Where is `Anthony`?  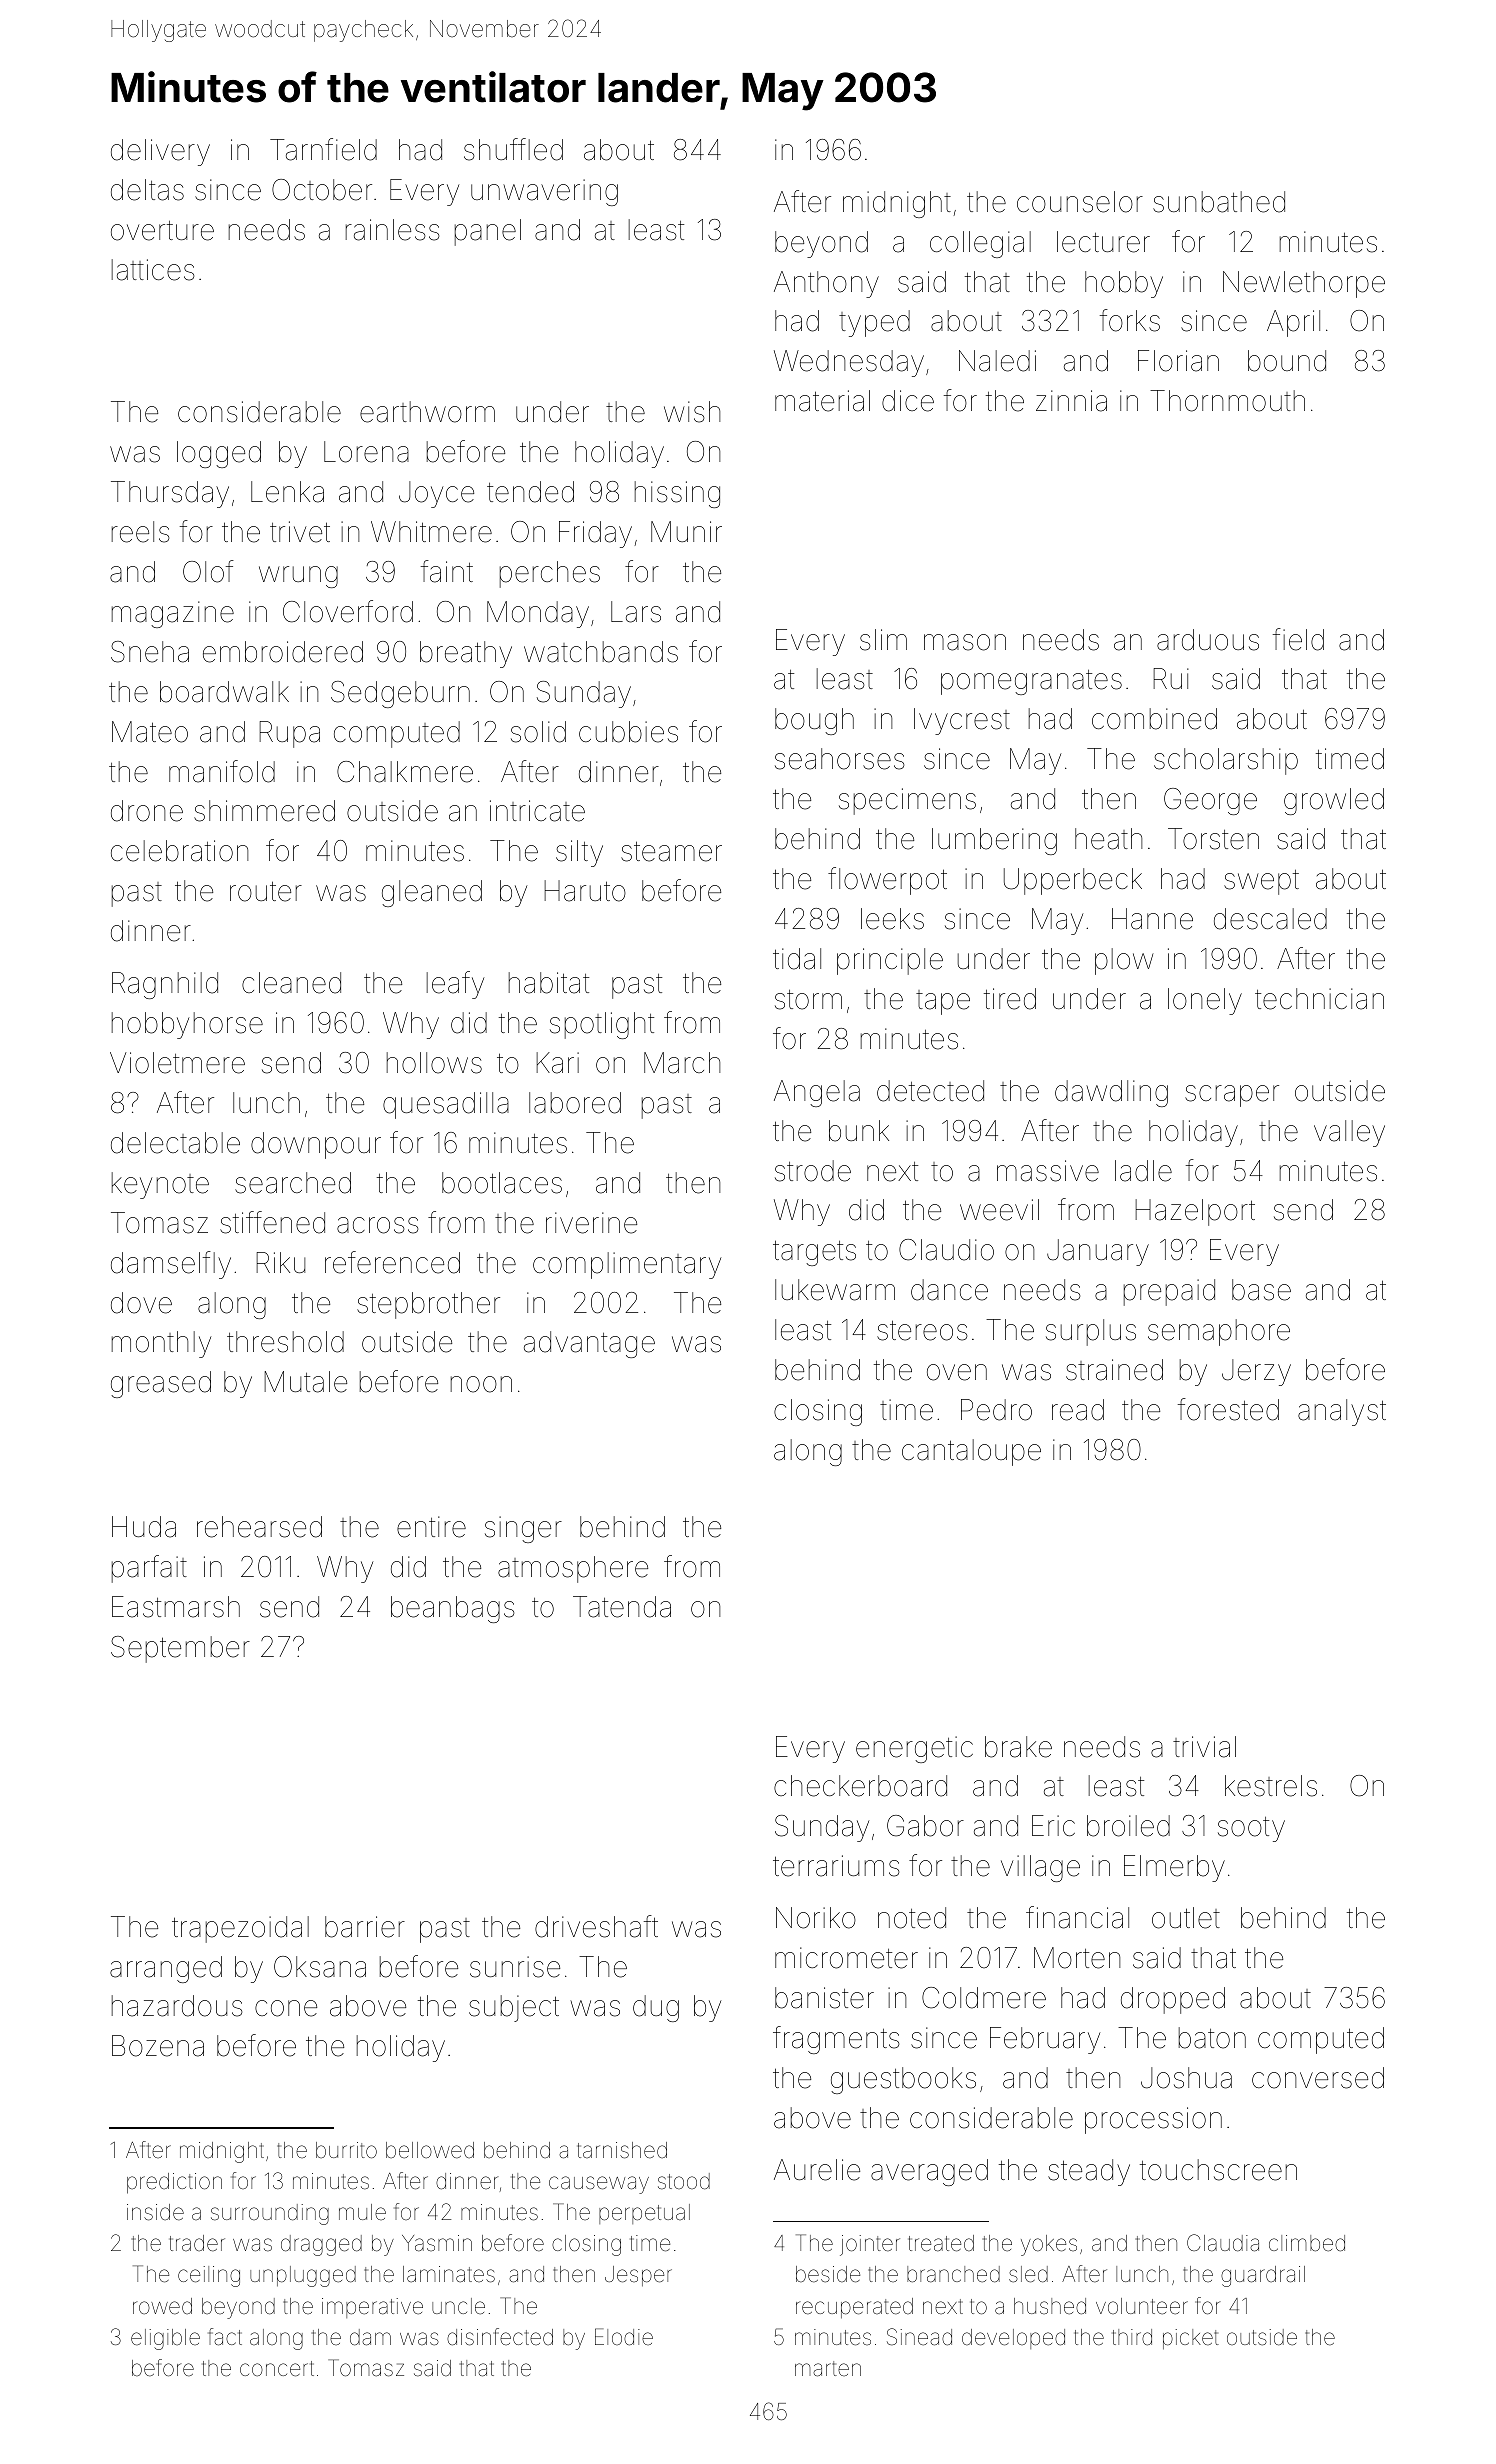 Anthony is located at coordinates (826, 284).
